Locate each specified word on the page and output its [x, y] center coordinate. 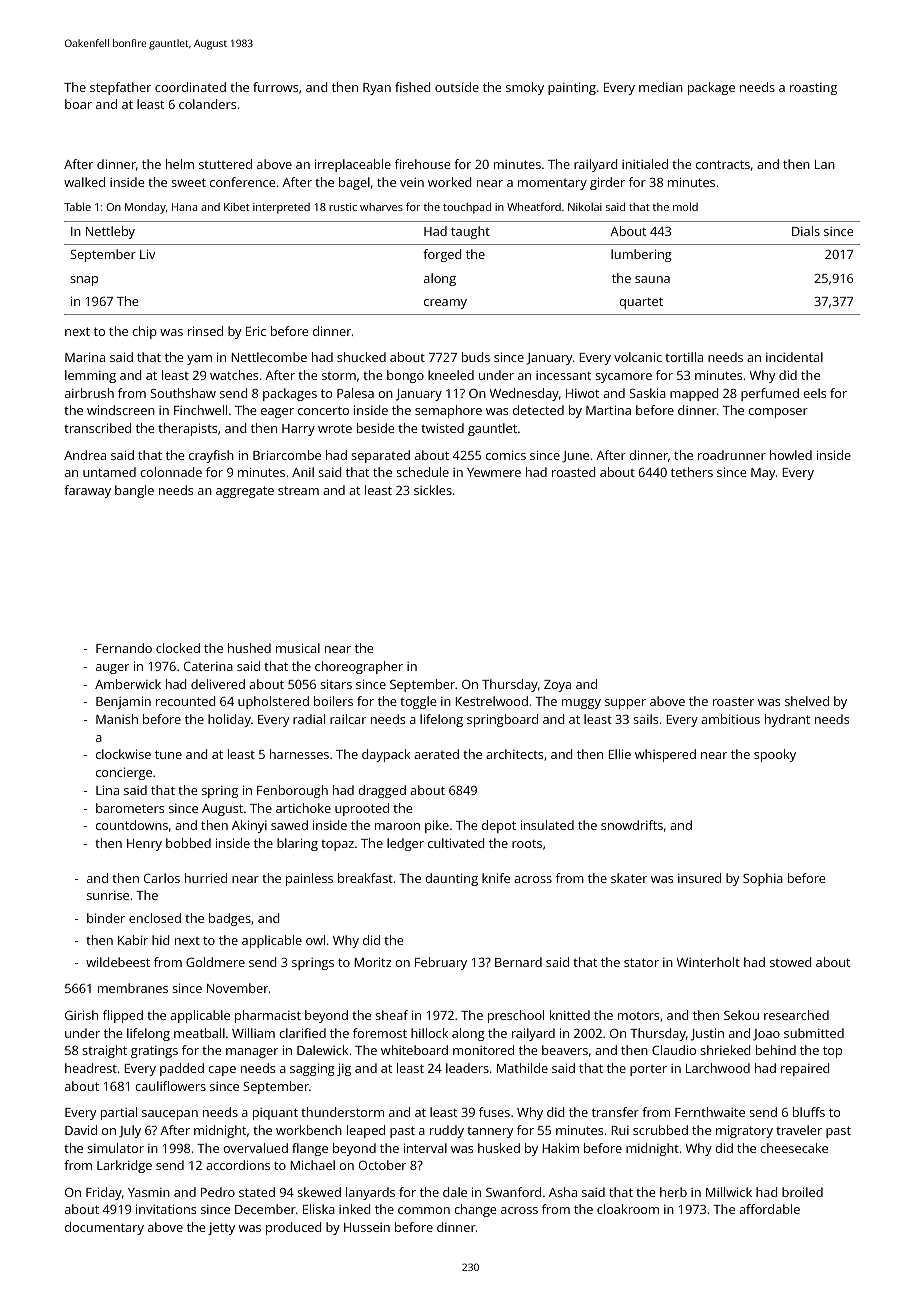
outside [457, 87]
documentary [104, 1228]
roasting [813, 89]
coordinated [190, 87]
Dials [806, 231]
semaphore [448, 411]
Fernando [124, 648]
